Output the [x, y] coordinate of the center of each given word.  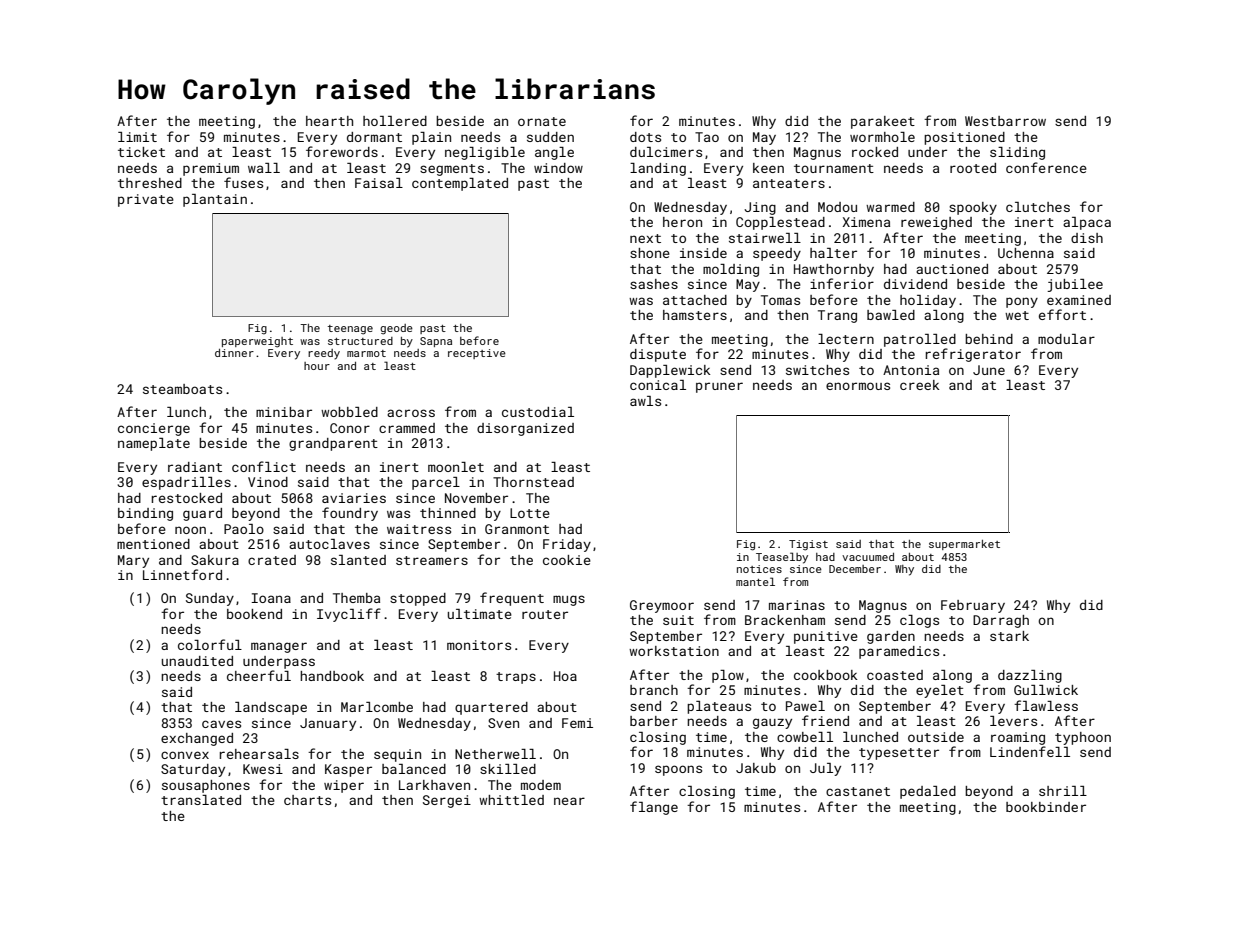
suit [678, 620]
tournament [834, 168]
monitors [479, 645]
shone [650, 253]
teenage [350, 330]
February [973, 606]
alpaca [1087, 223]
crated [272, 560]
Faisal [379, 183]
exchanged [197, 739]
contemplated [460, 184]
